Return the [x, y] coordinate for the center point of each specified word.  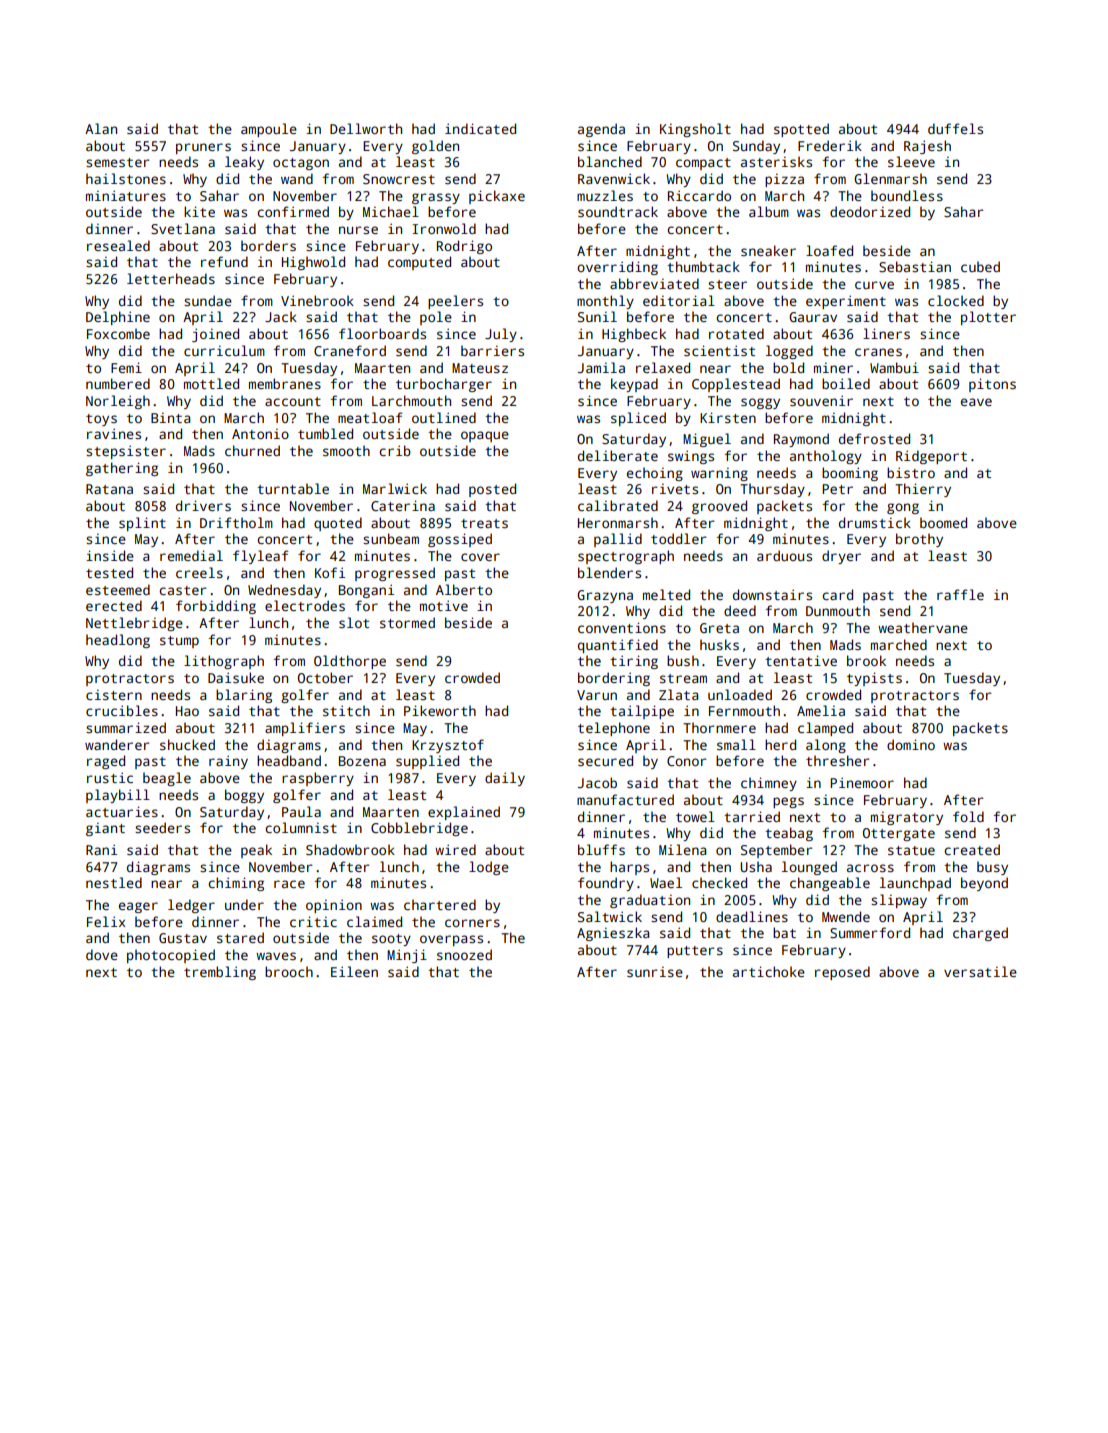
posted [492, 490]
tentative [801, 660]
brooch [289, 971]
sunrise [655, 971]
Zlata [678, 694]
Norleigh [118, 402]
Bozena [362, 761]
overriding [617, 268]
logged [789, 352]
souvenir [821, 400]
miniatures [126, 195]
